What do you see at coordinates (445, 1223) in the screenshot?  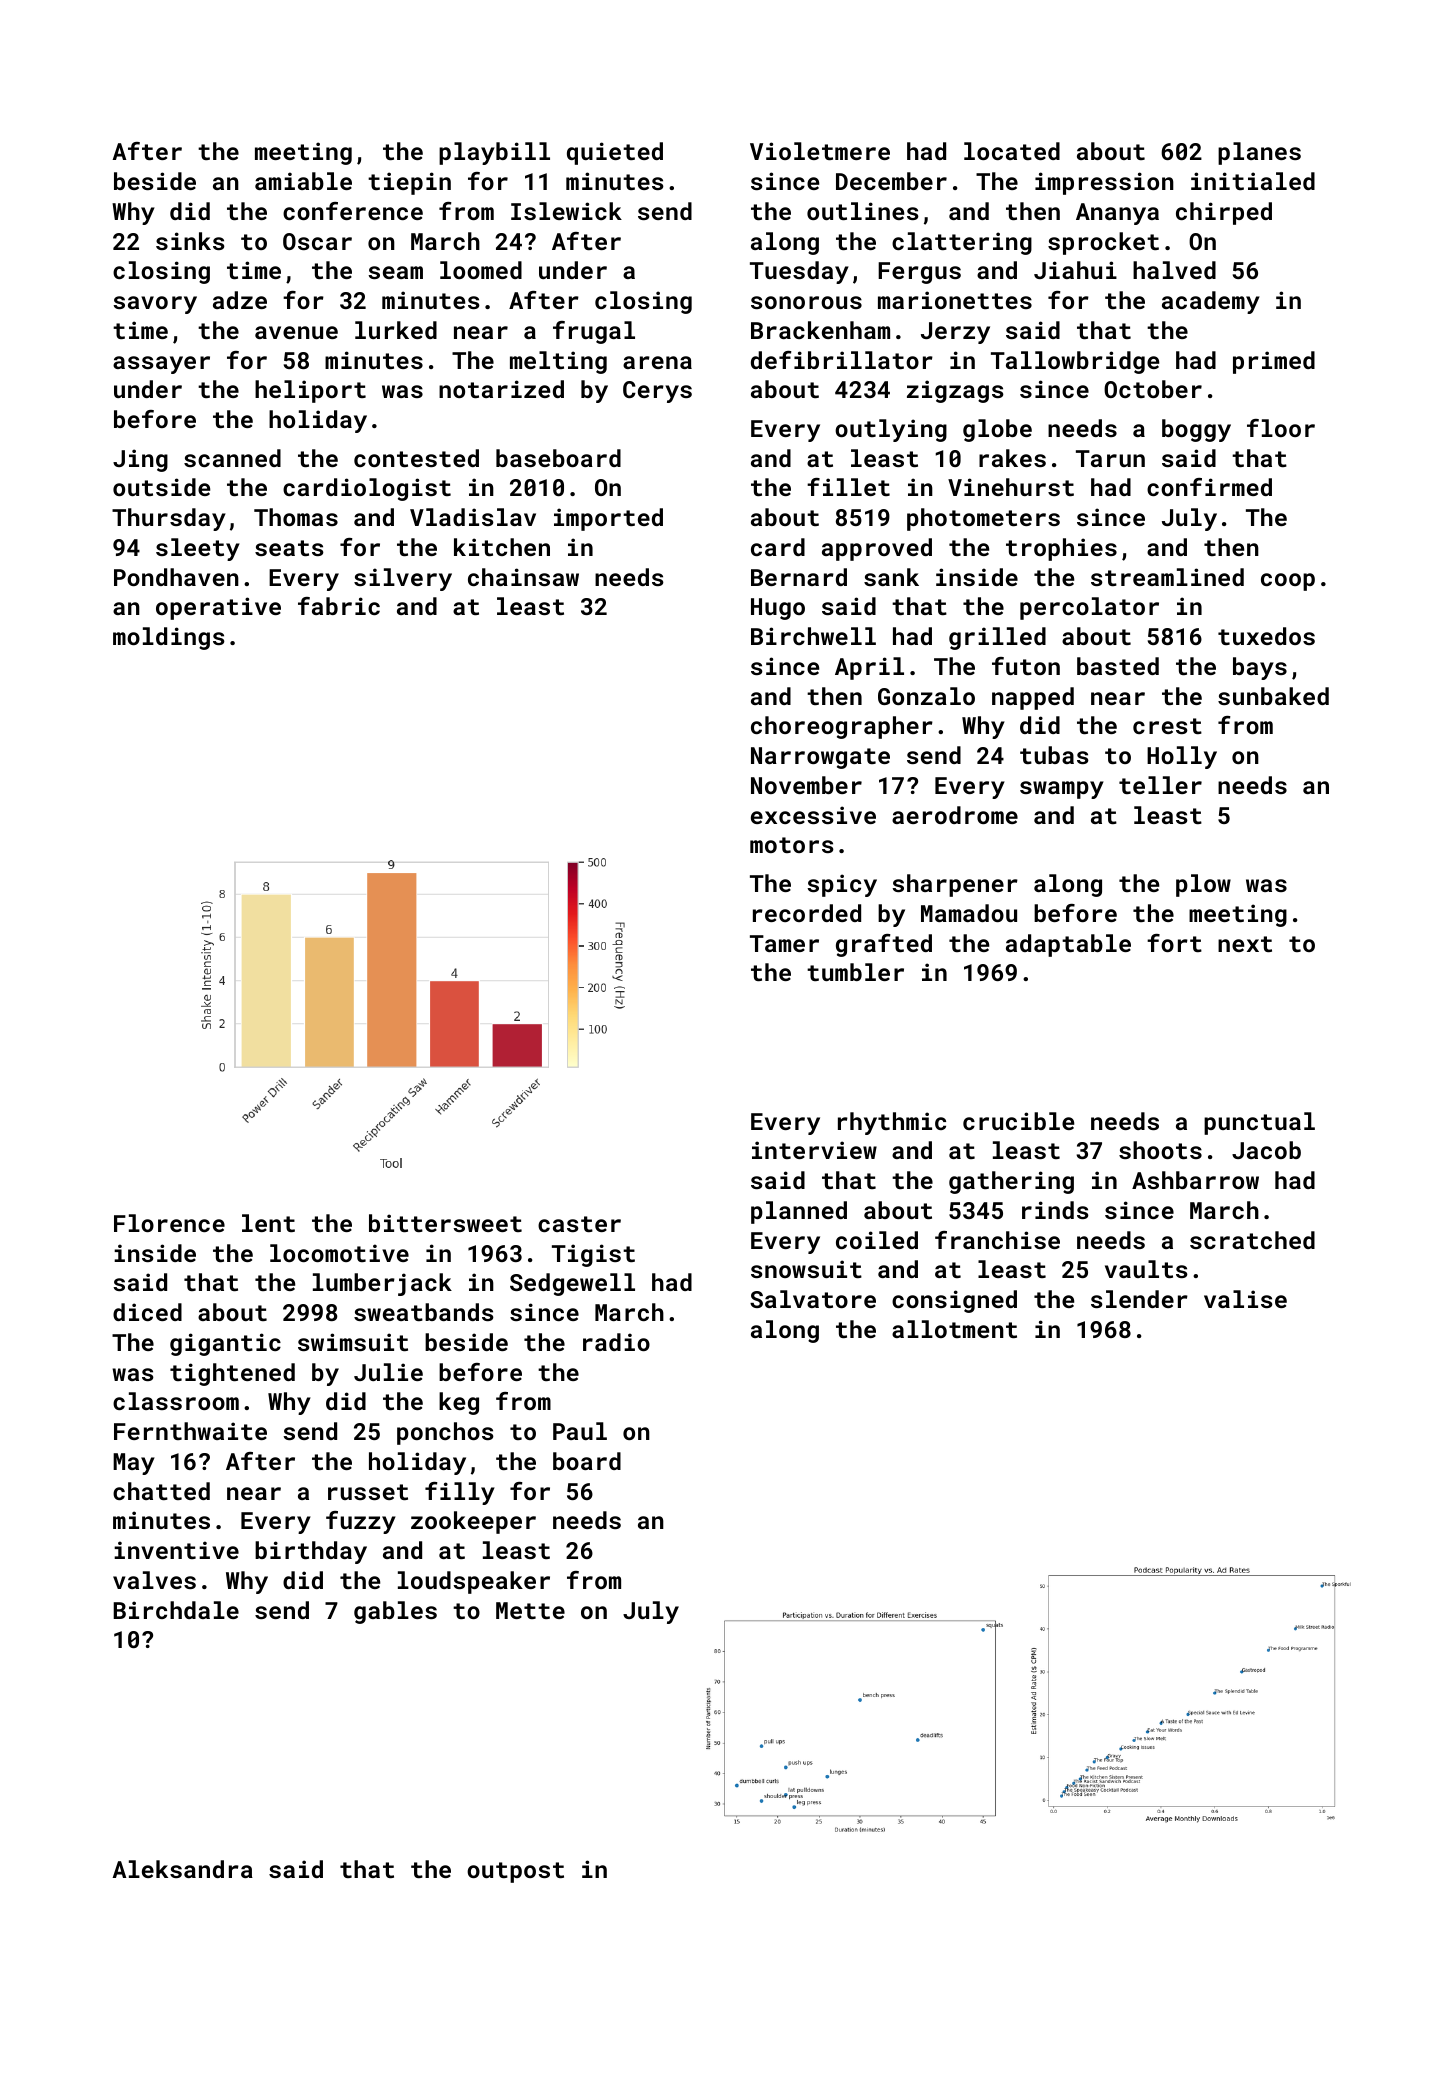 I see `bittersweet` at bounding box center [445, 1223].
